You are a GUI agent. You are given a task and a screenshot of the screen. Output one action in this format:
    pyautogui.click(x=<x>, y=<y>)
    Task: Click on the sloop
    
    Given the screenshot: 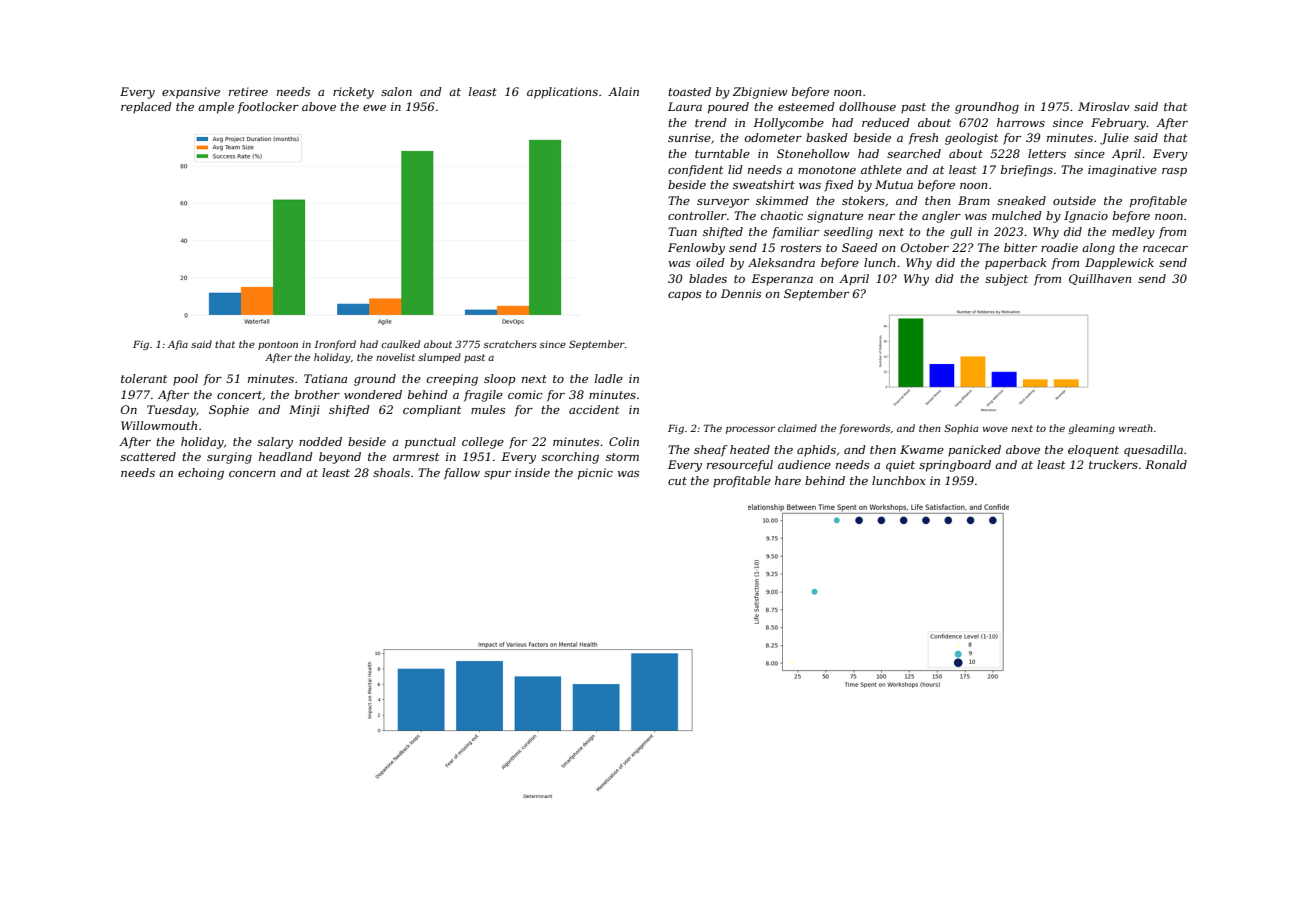 What is the action you would take?
    pyautogui.click(x=500, y=380)
